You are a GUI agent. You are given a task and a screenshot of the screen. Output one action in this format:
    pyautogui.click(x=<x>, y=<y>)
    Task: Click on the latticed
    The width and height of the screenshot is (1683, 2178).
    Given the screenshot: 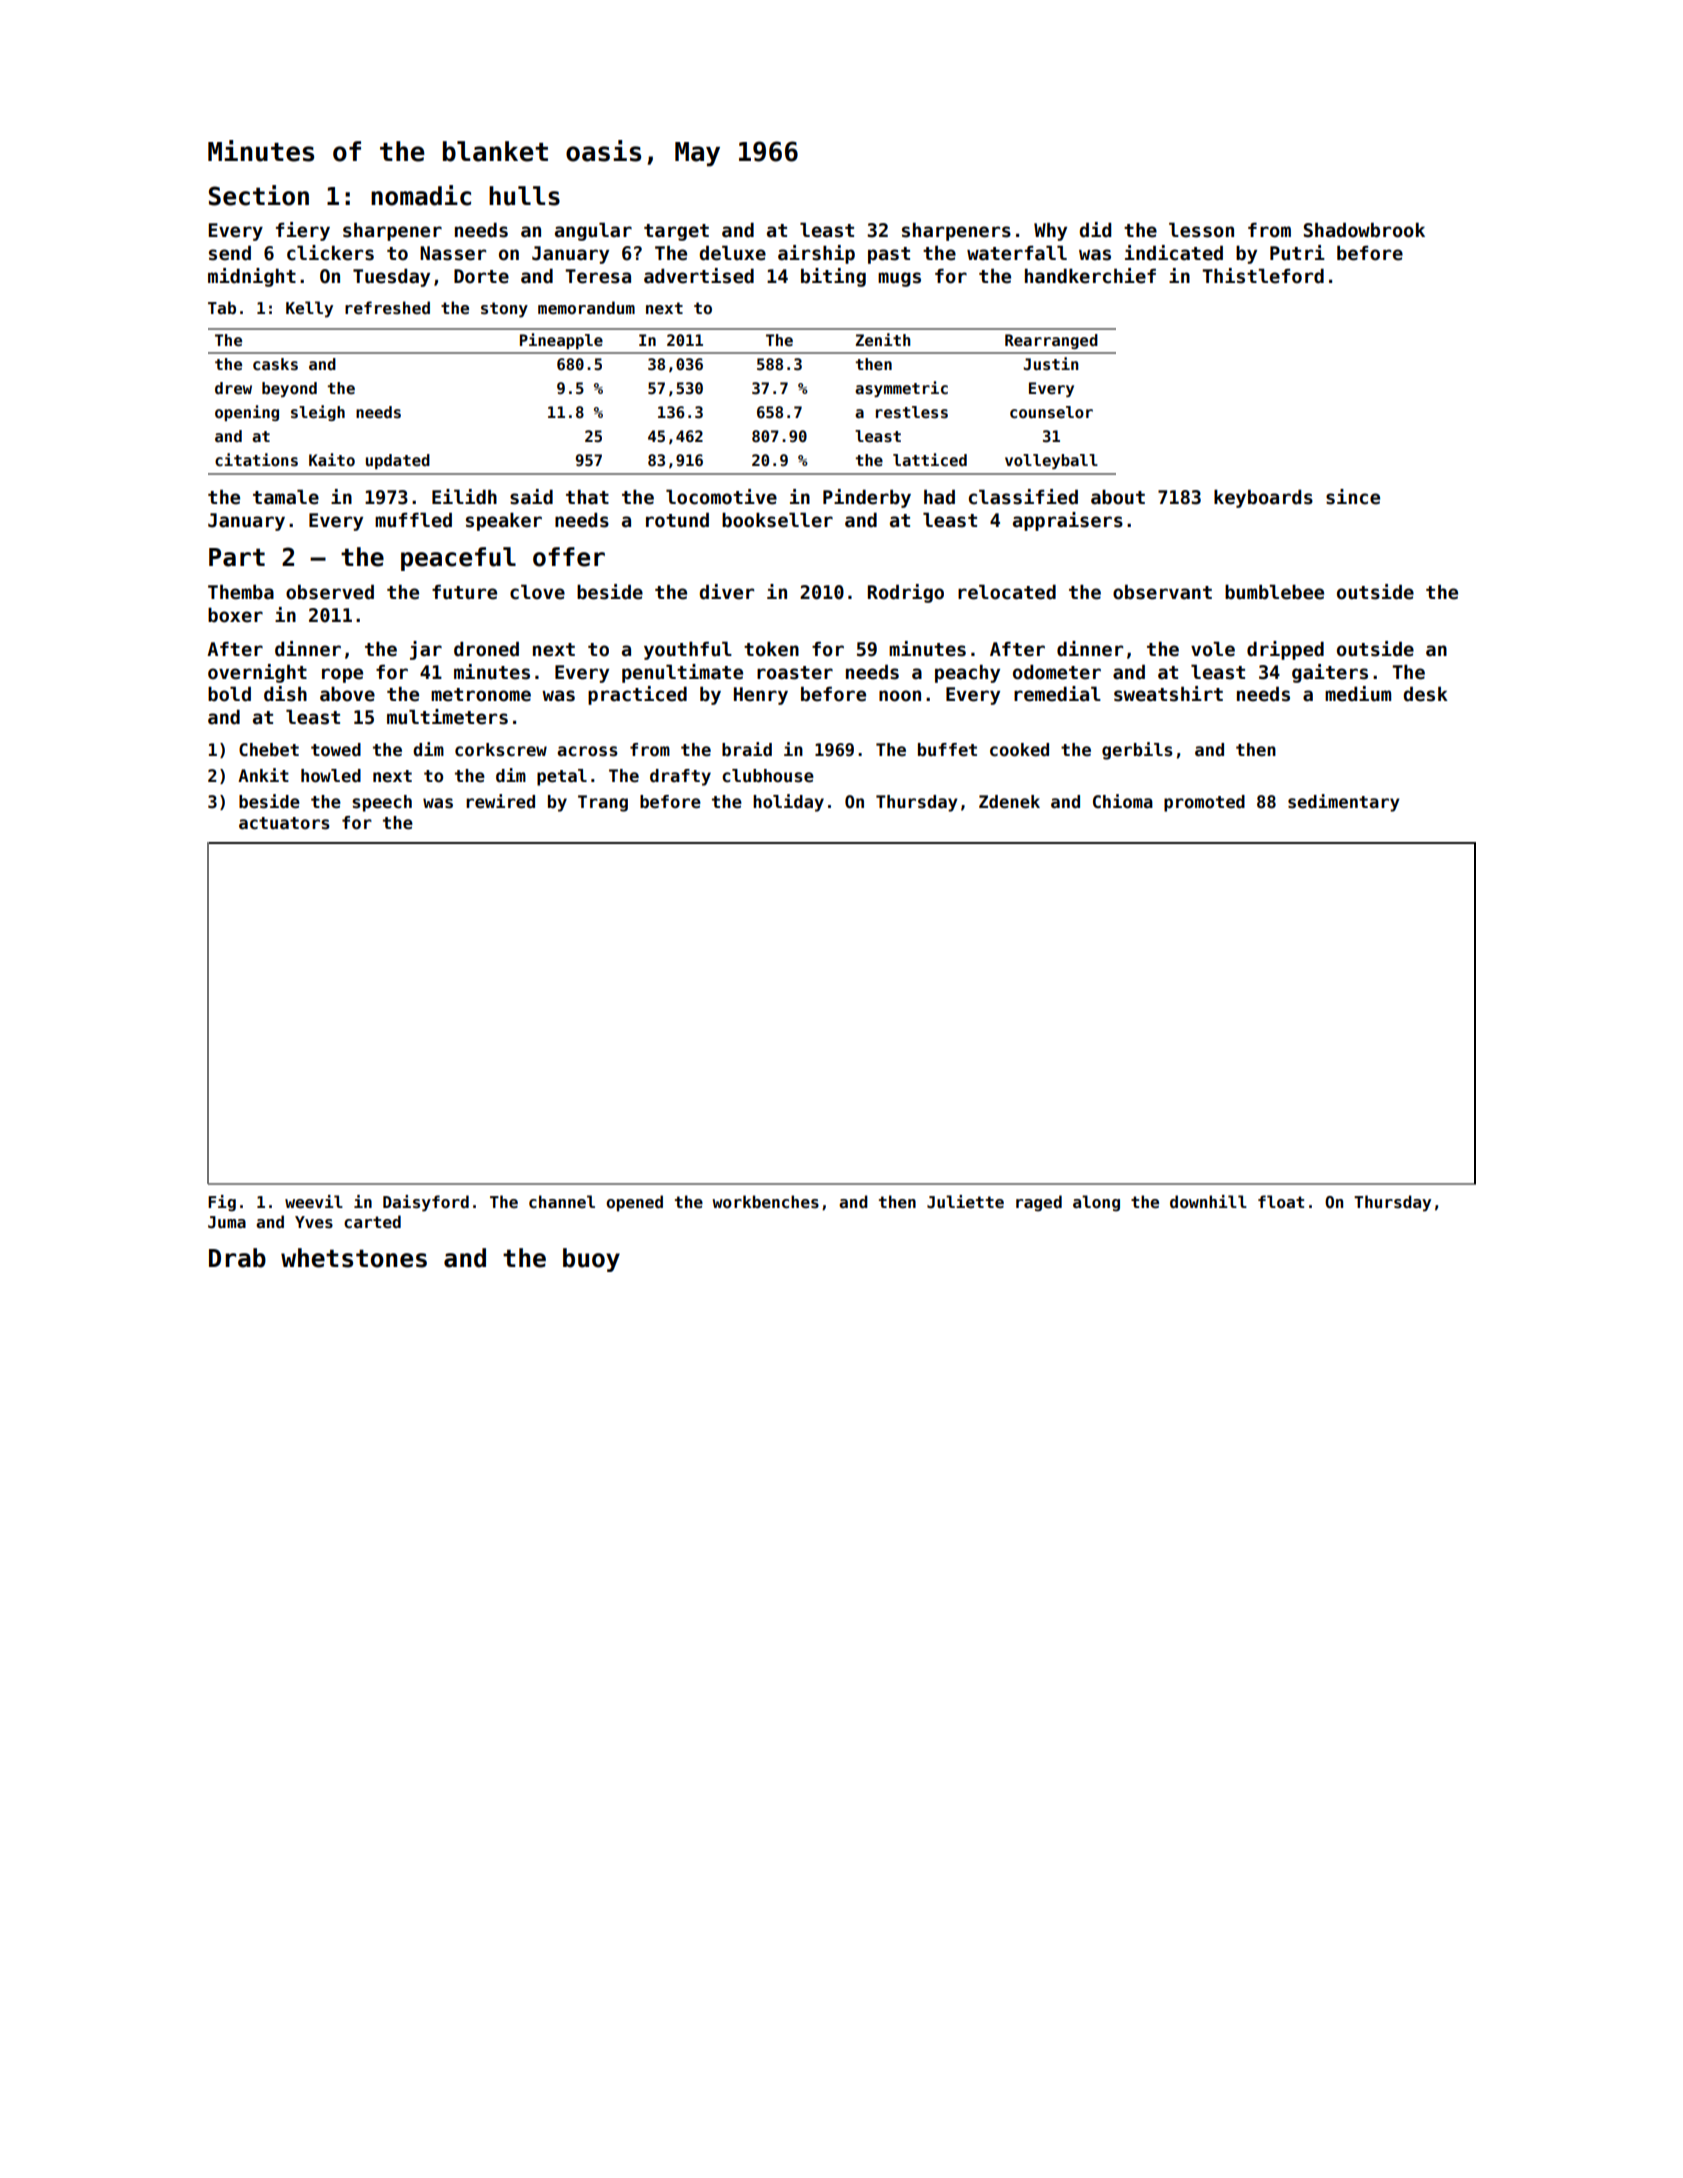 What is the action you would take?
    pyautogui.click(x=930, y=460)
